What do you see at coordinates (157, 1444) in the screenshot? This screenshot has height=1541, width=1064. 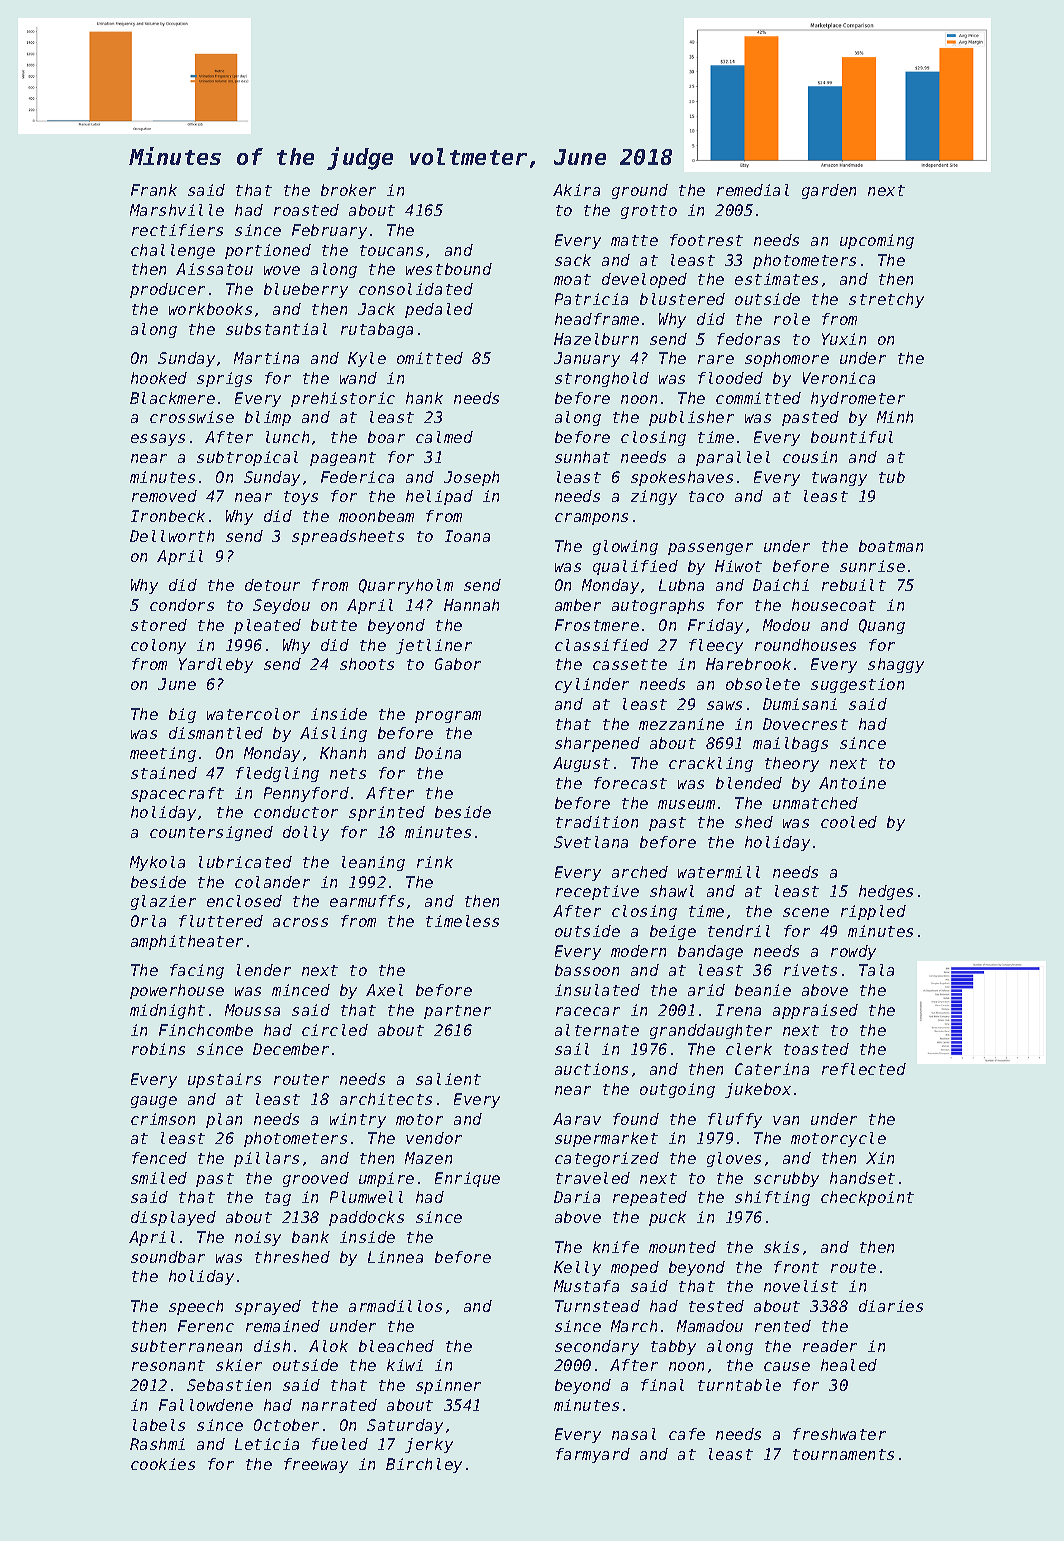 I see `Rashmi` at bounding box center [157, 1444].
